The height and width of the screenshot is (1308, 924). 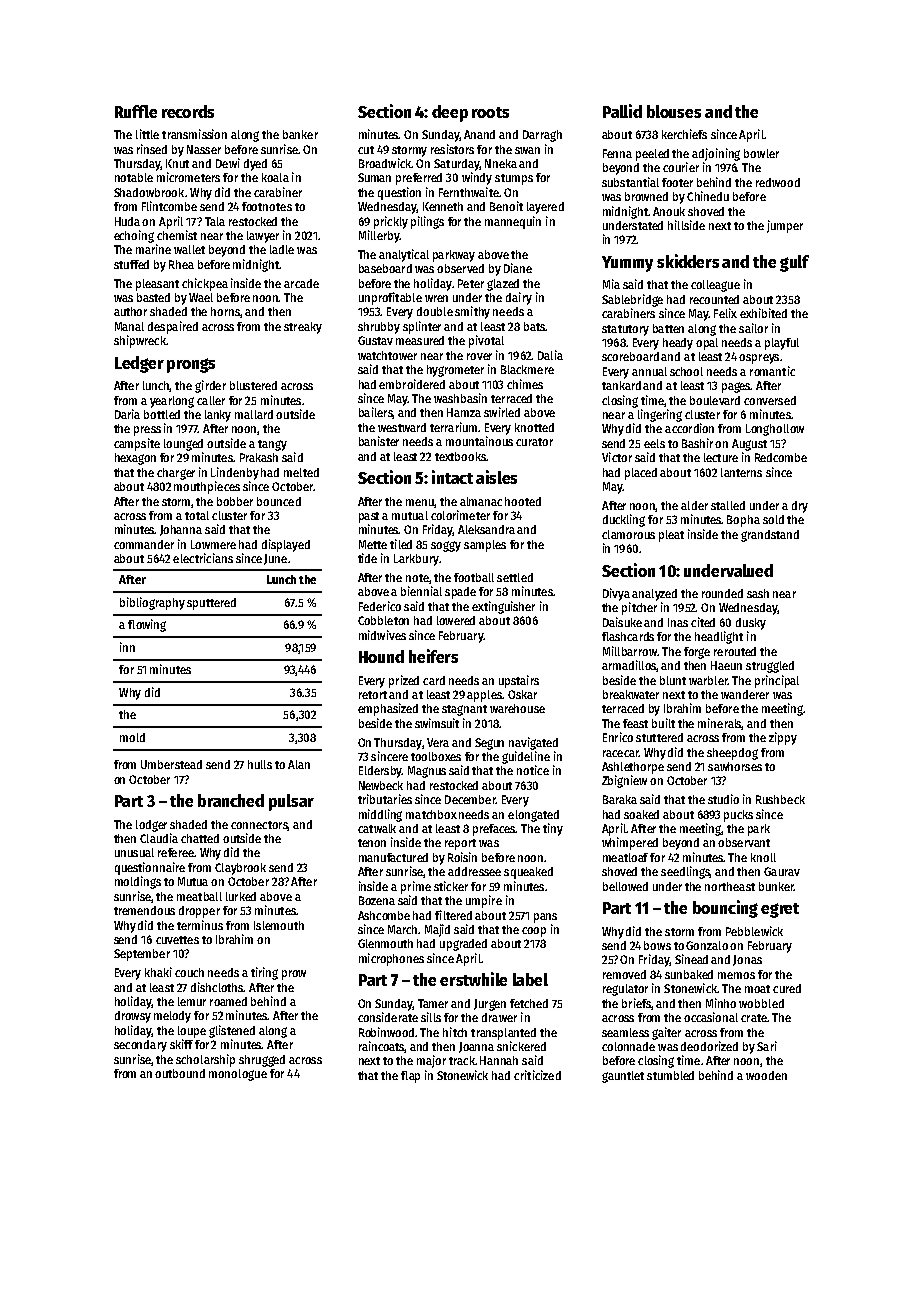 I want to click on colleague, so click(x=715, y=286).
